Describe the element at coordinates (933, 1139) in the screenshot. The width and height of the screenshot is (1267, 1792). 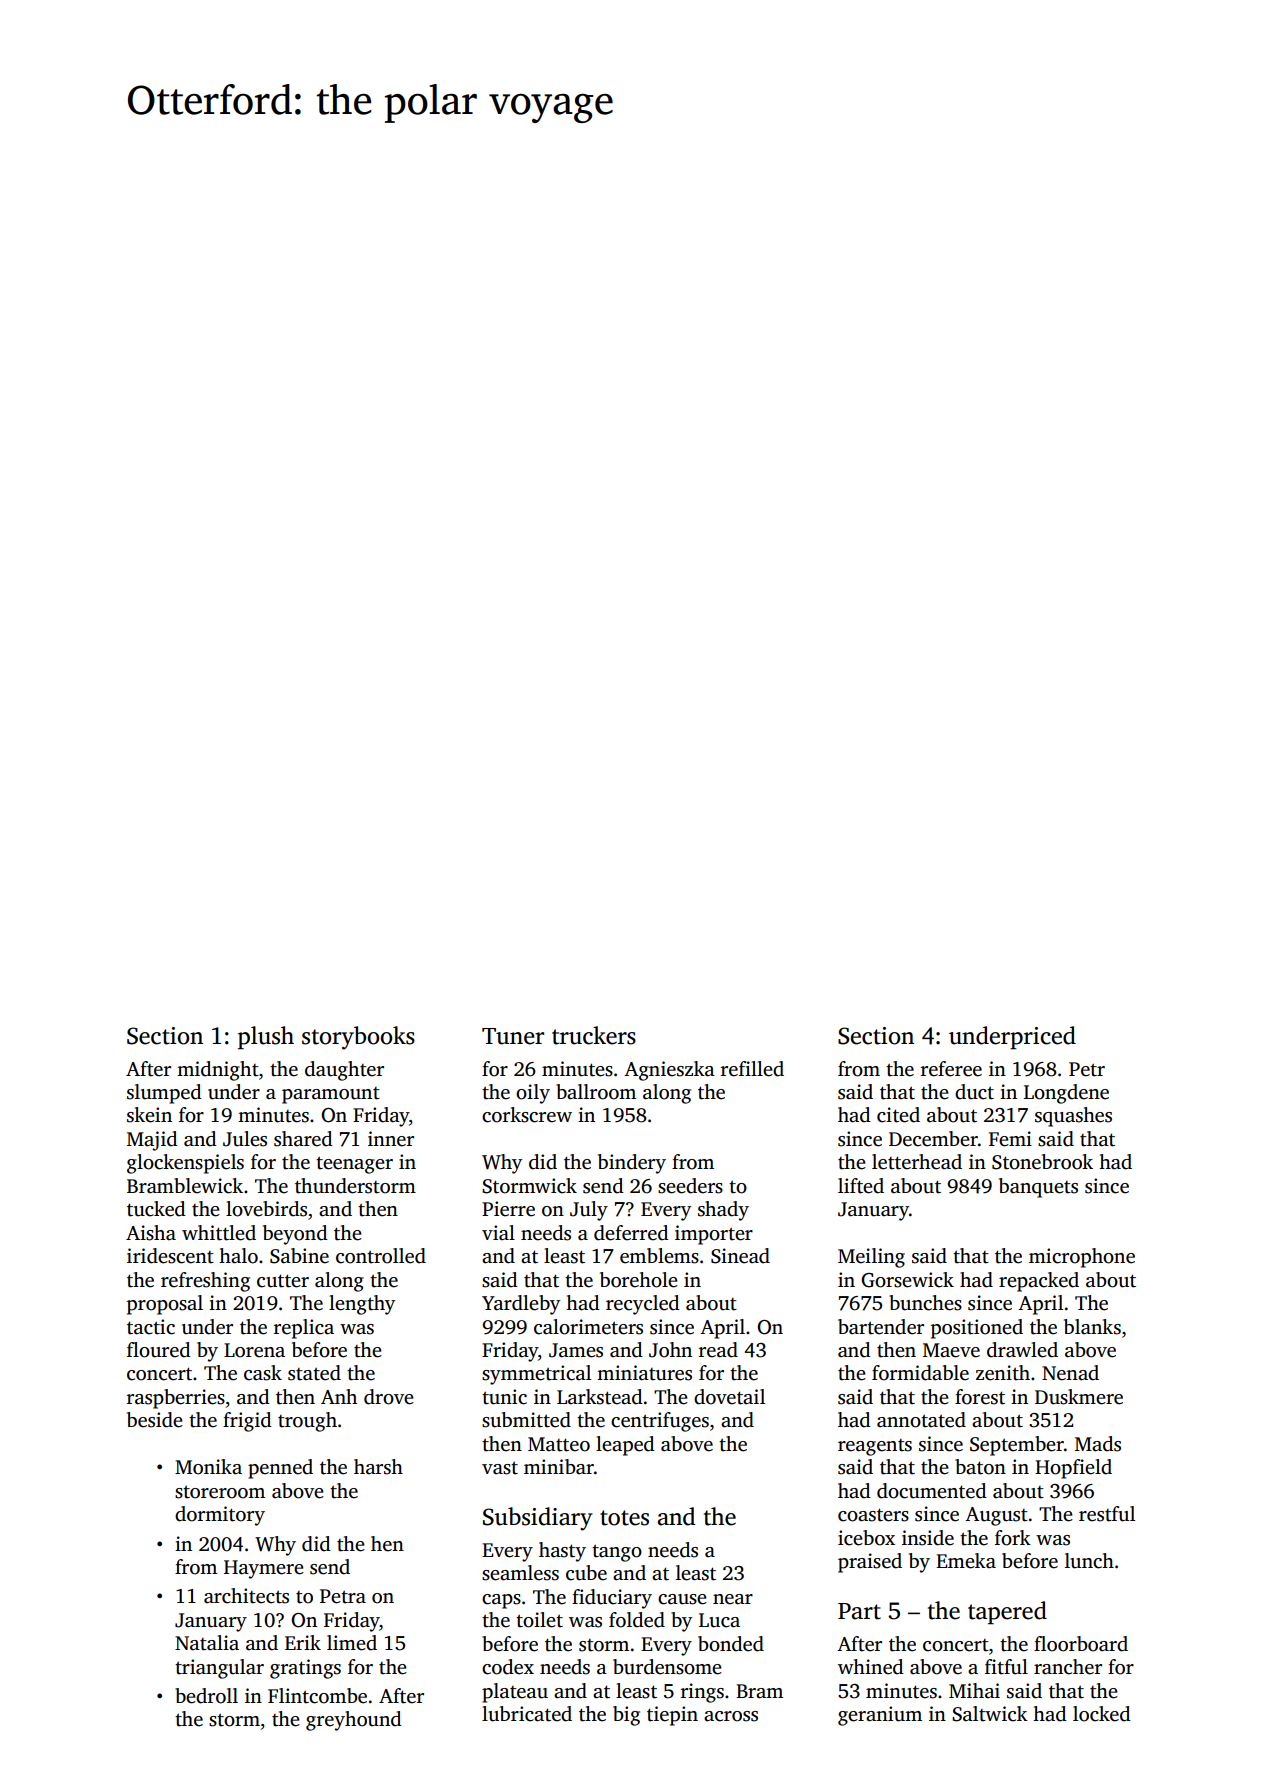
I see `December` at that location.
